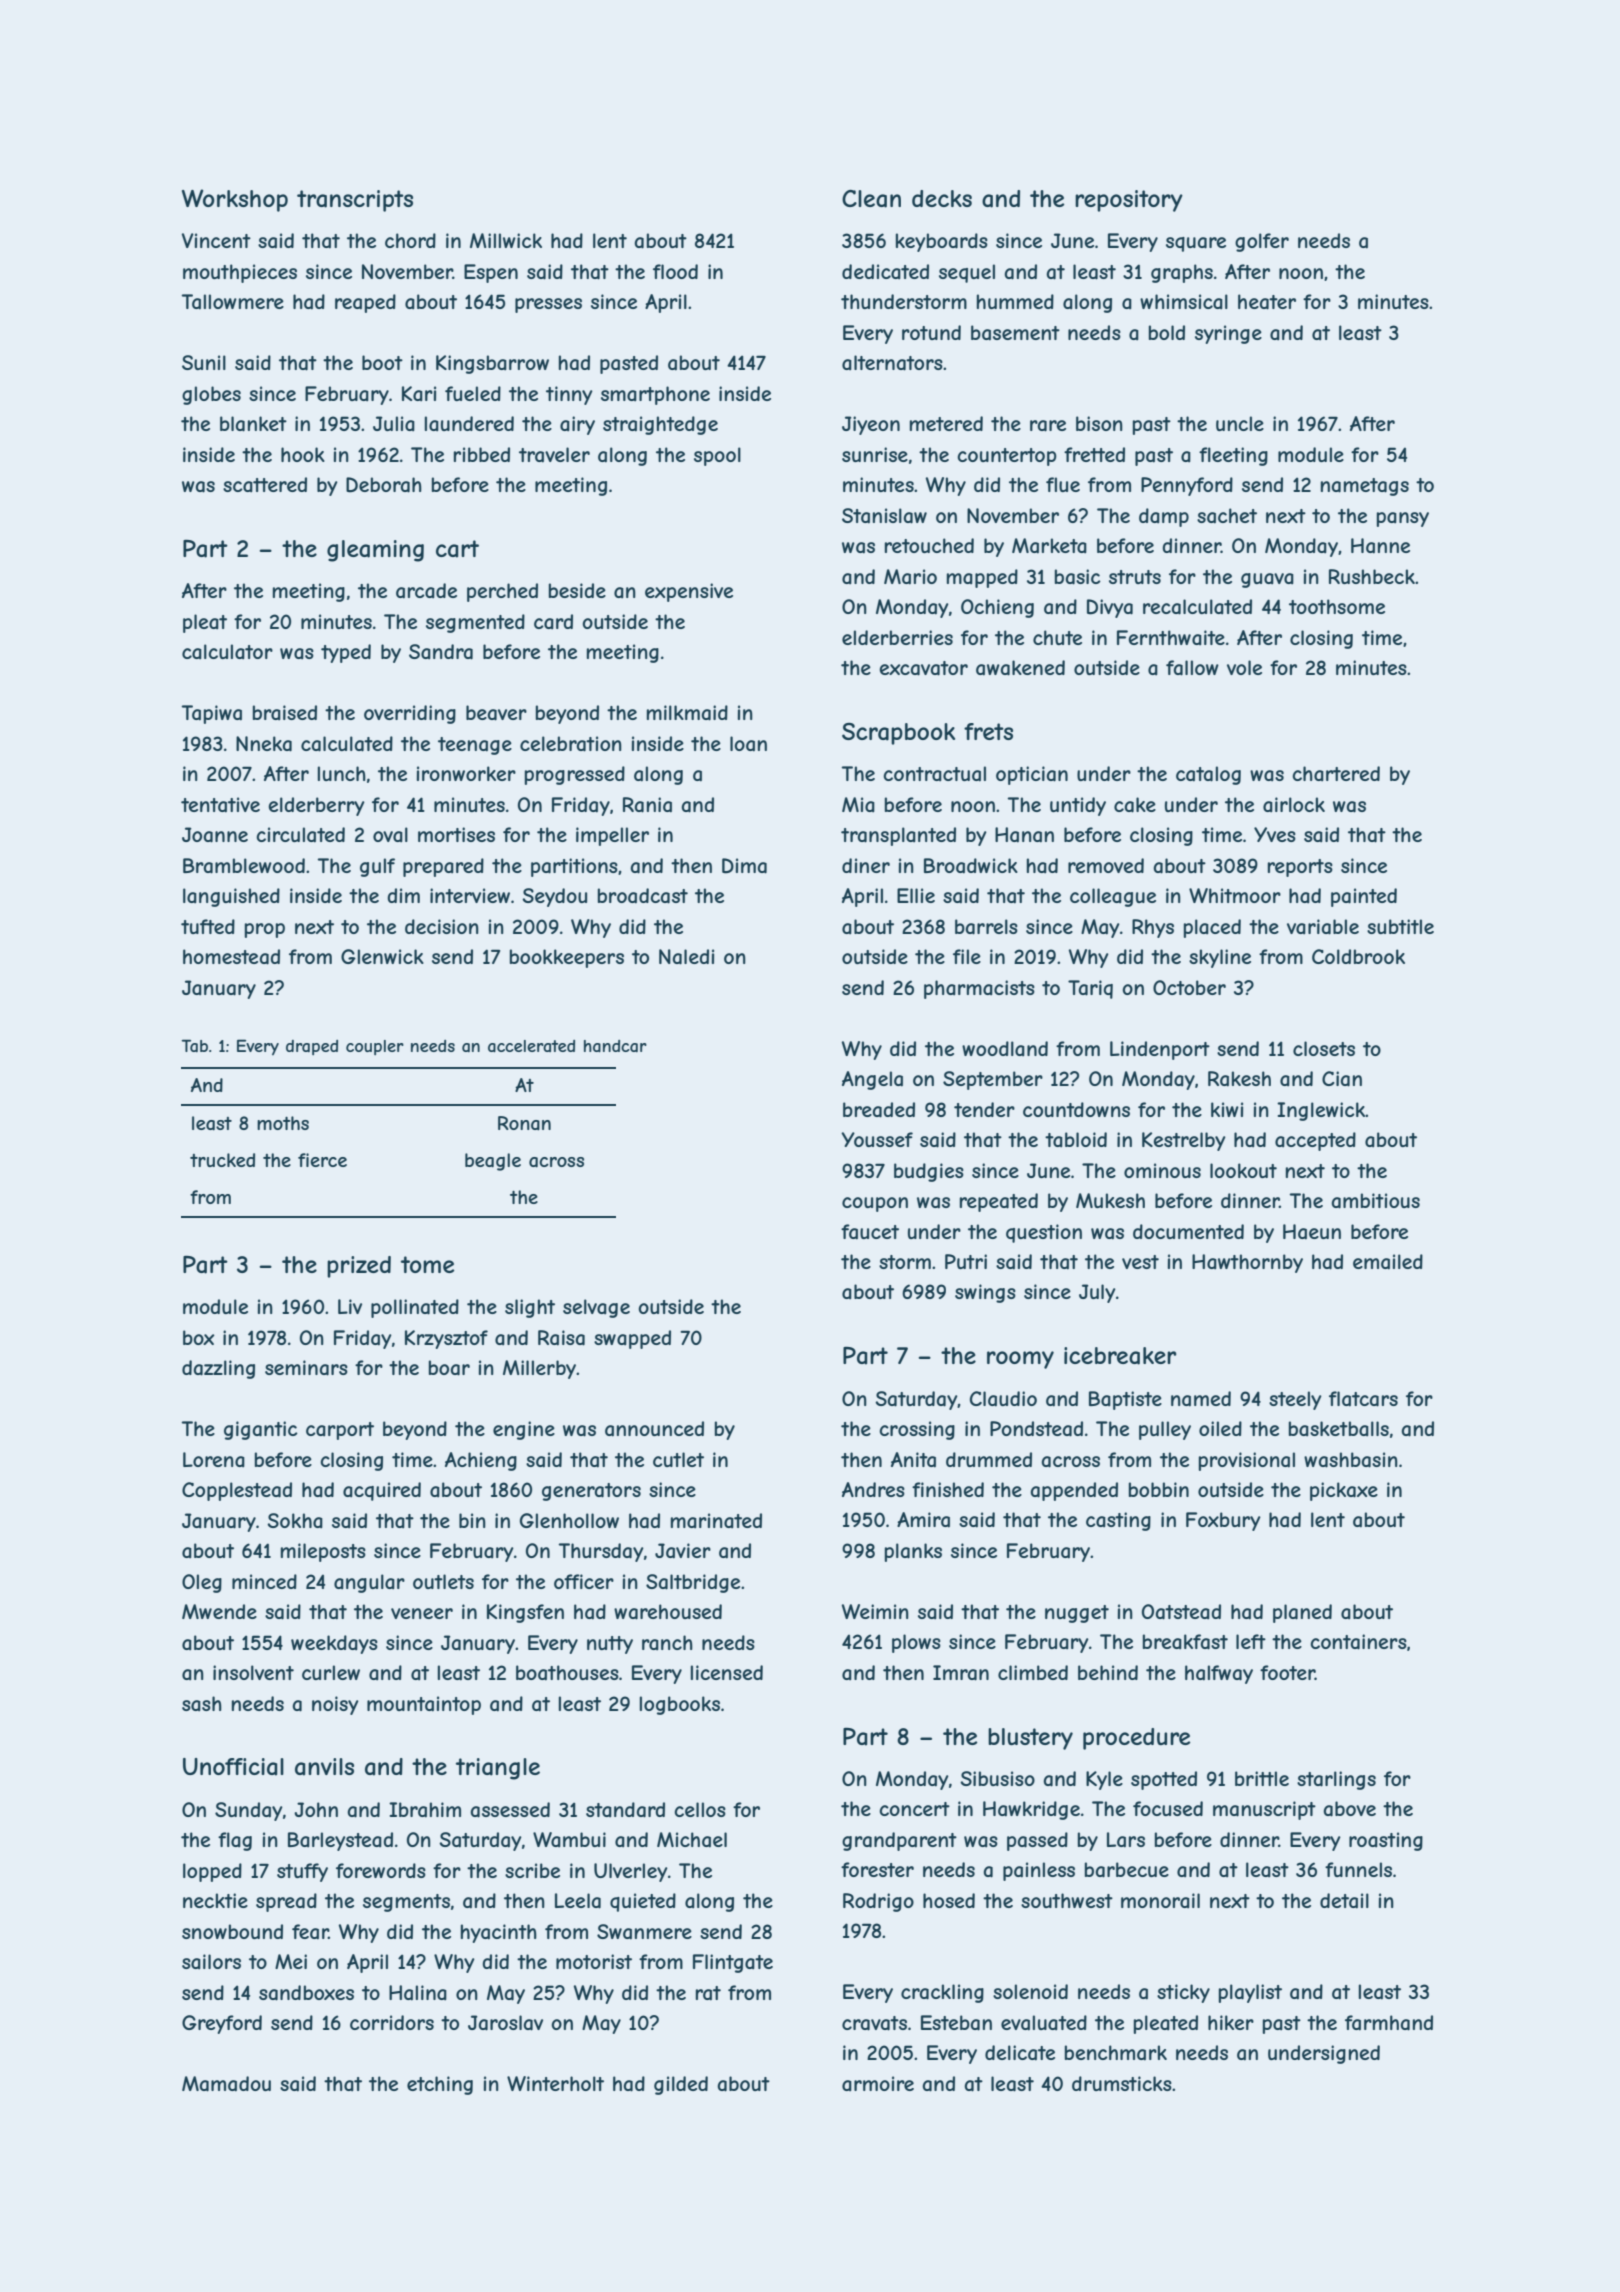 This page has height=2292, width=1620. What do you see at coordinates (675, 271) in the page?
I see `flood` at bounding box center [675, 271].
